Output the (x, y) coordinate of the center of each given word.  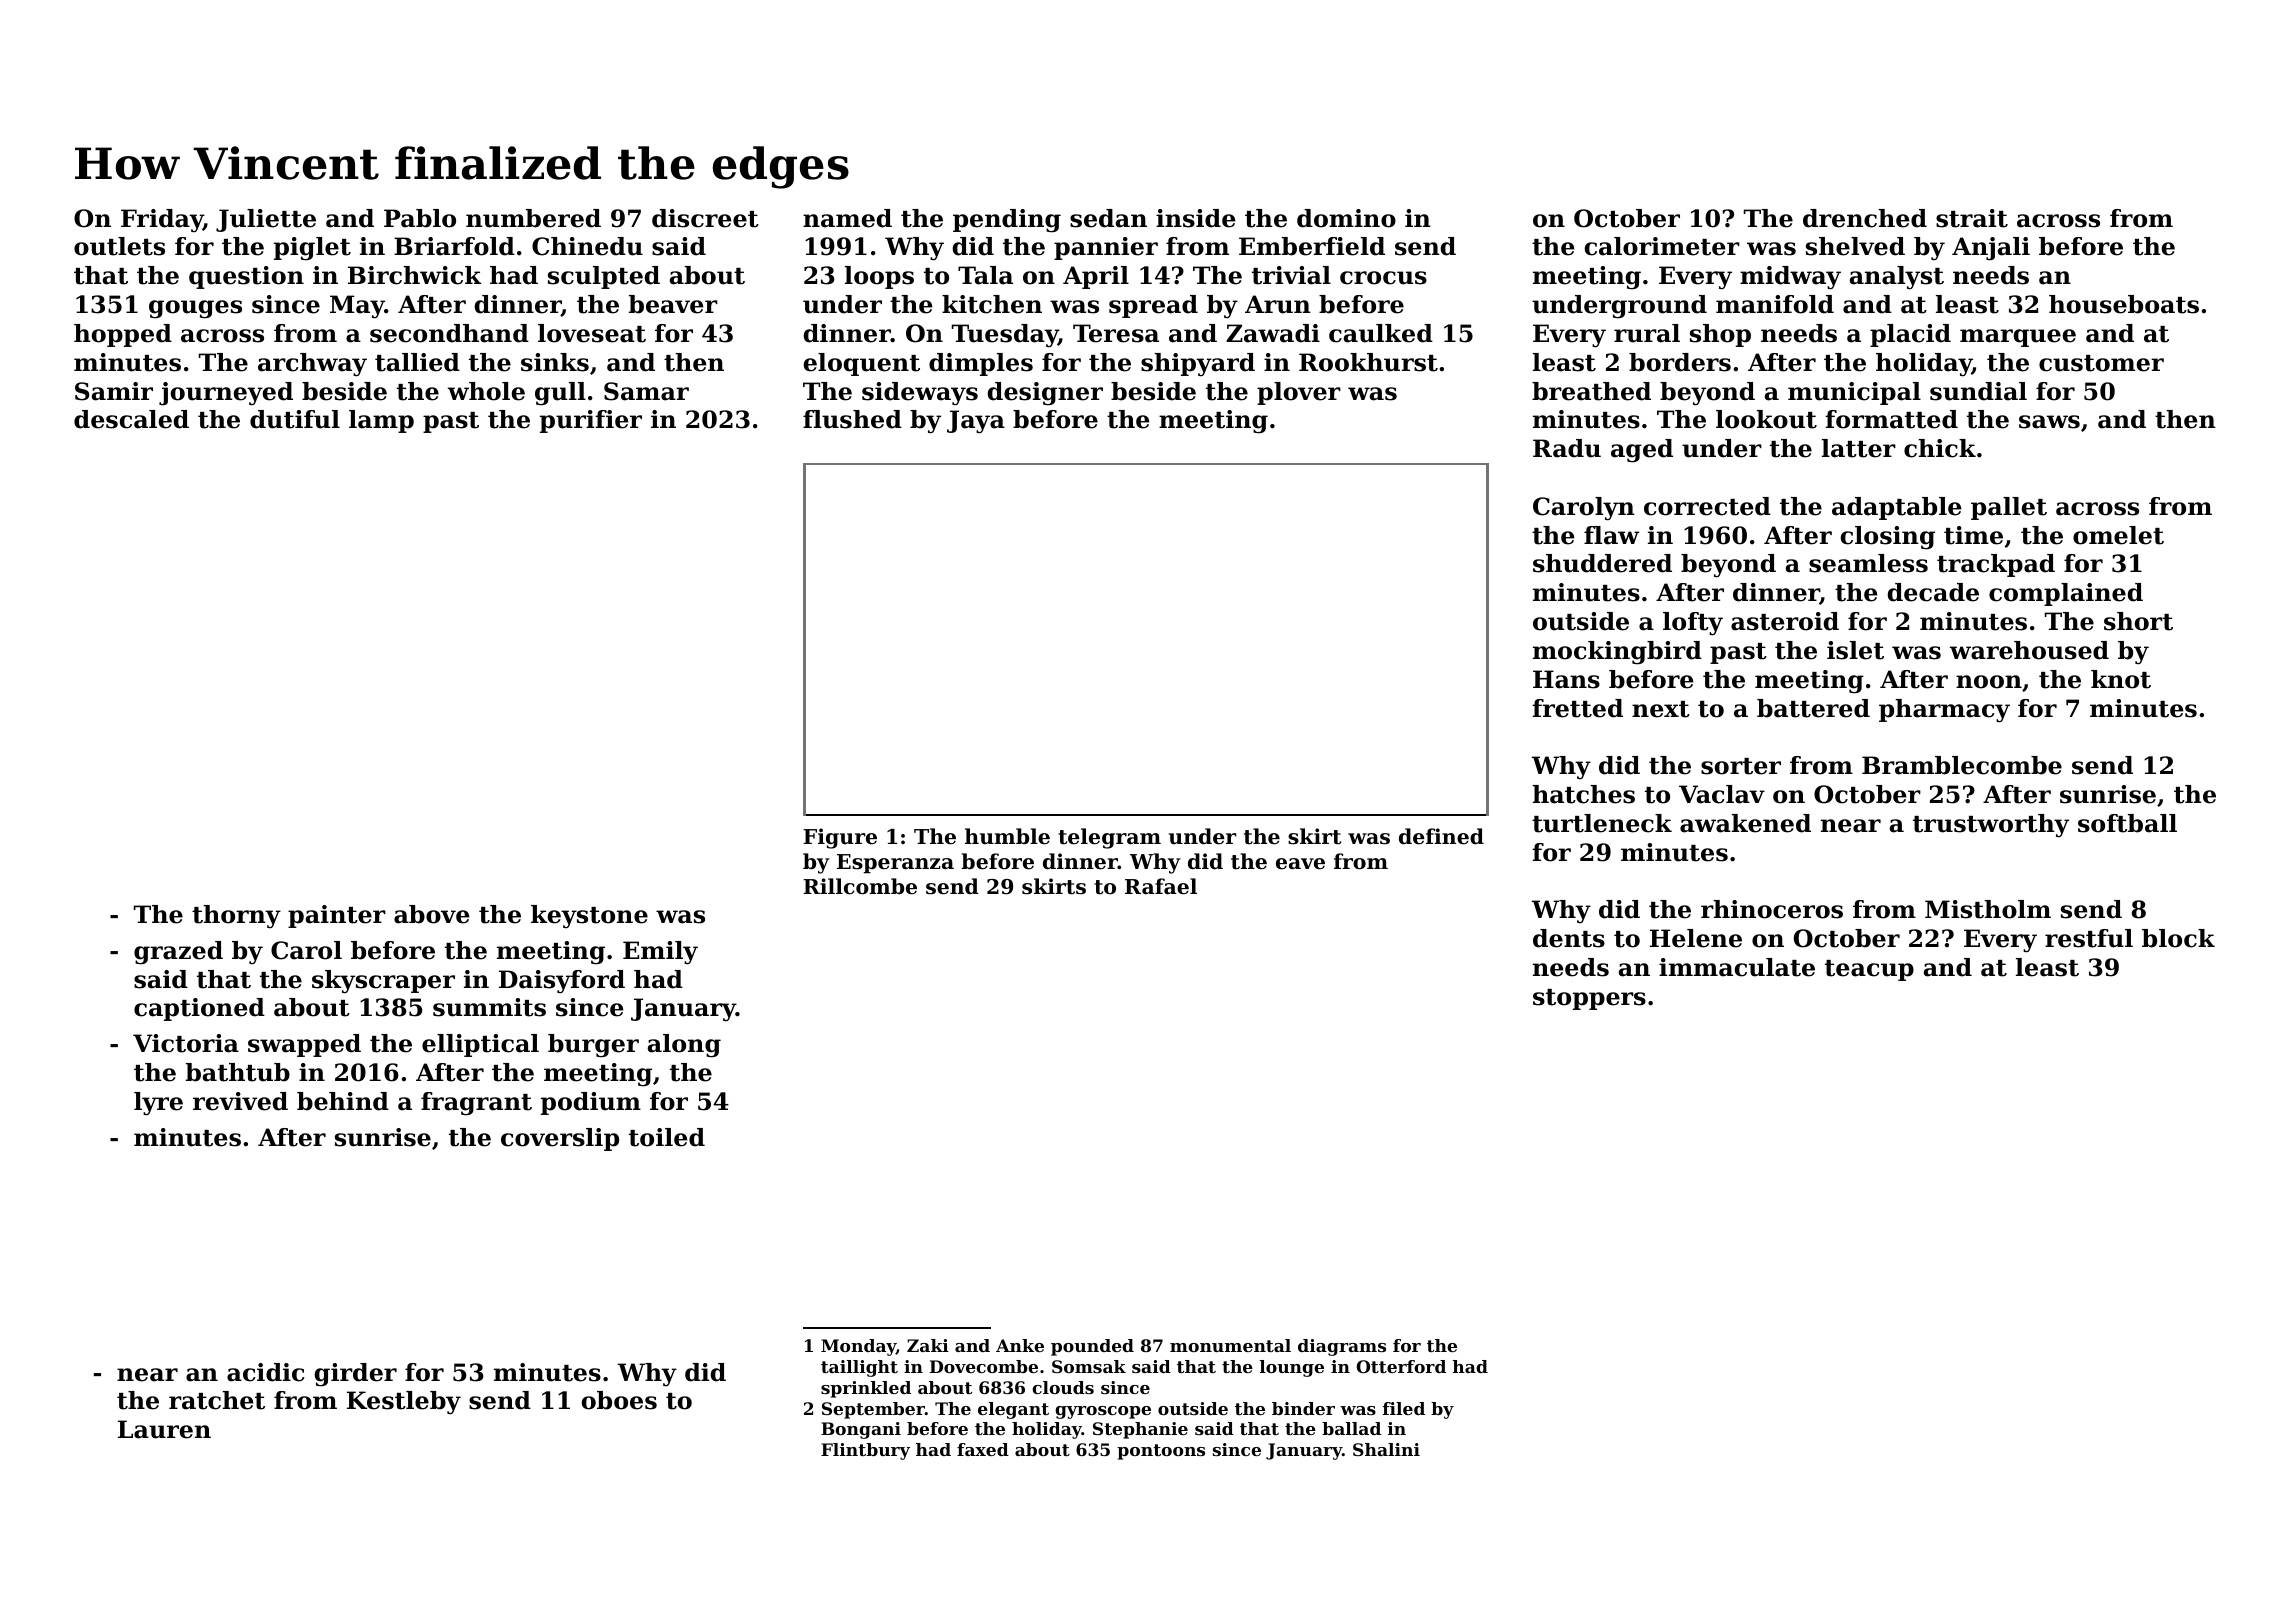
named (847, 218)
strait (1972, 218)
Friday (162, 220)
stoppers (1589, 999)
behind (343, 1101)
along (684, 1046)
